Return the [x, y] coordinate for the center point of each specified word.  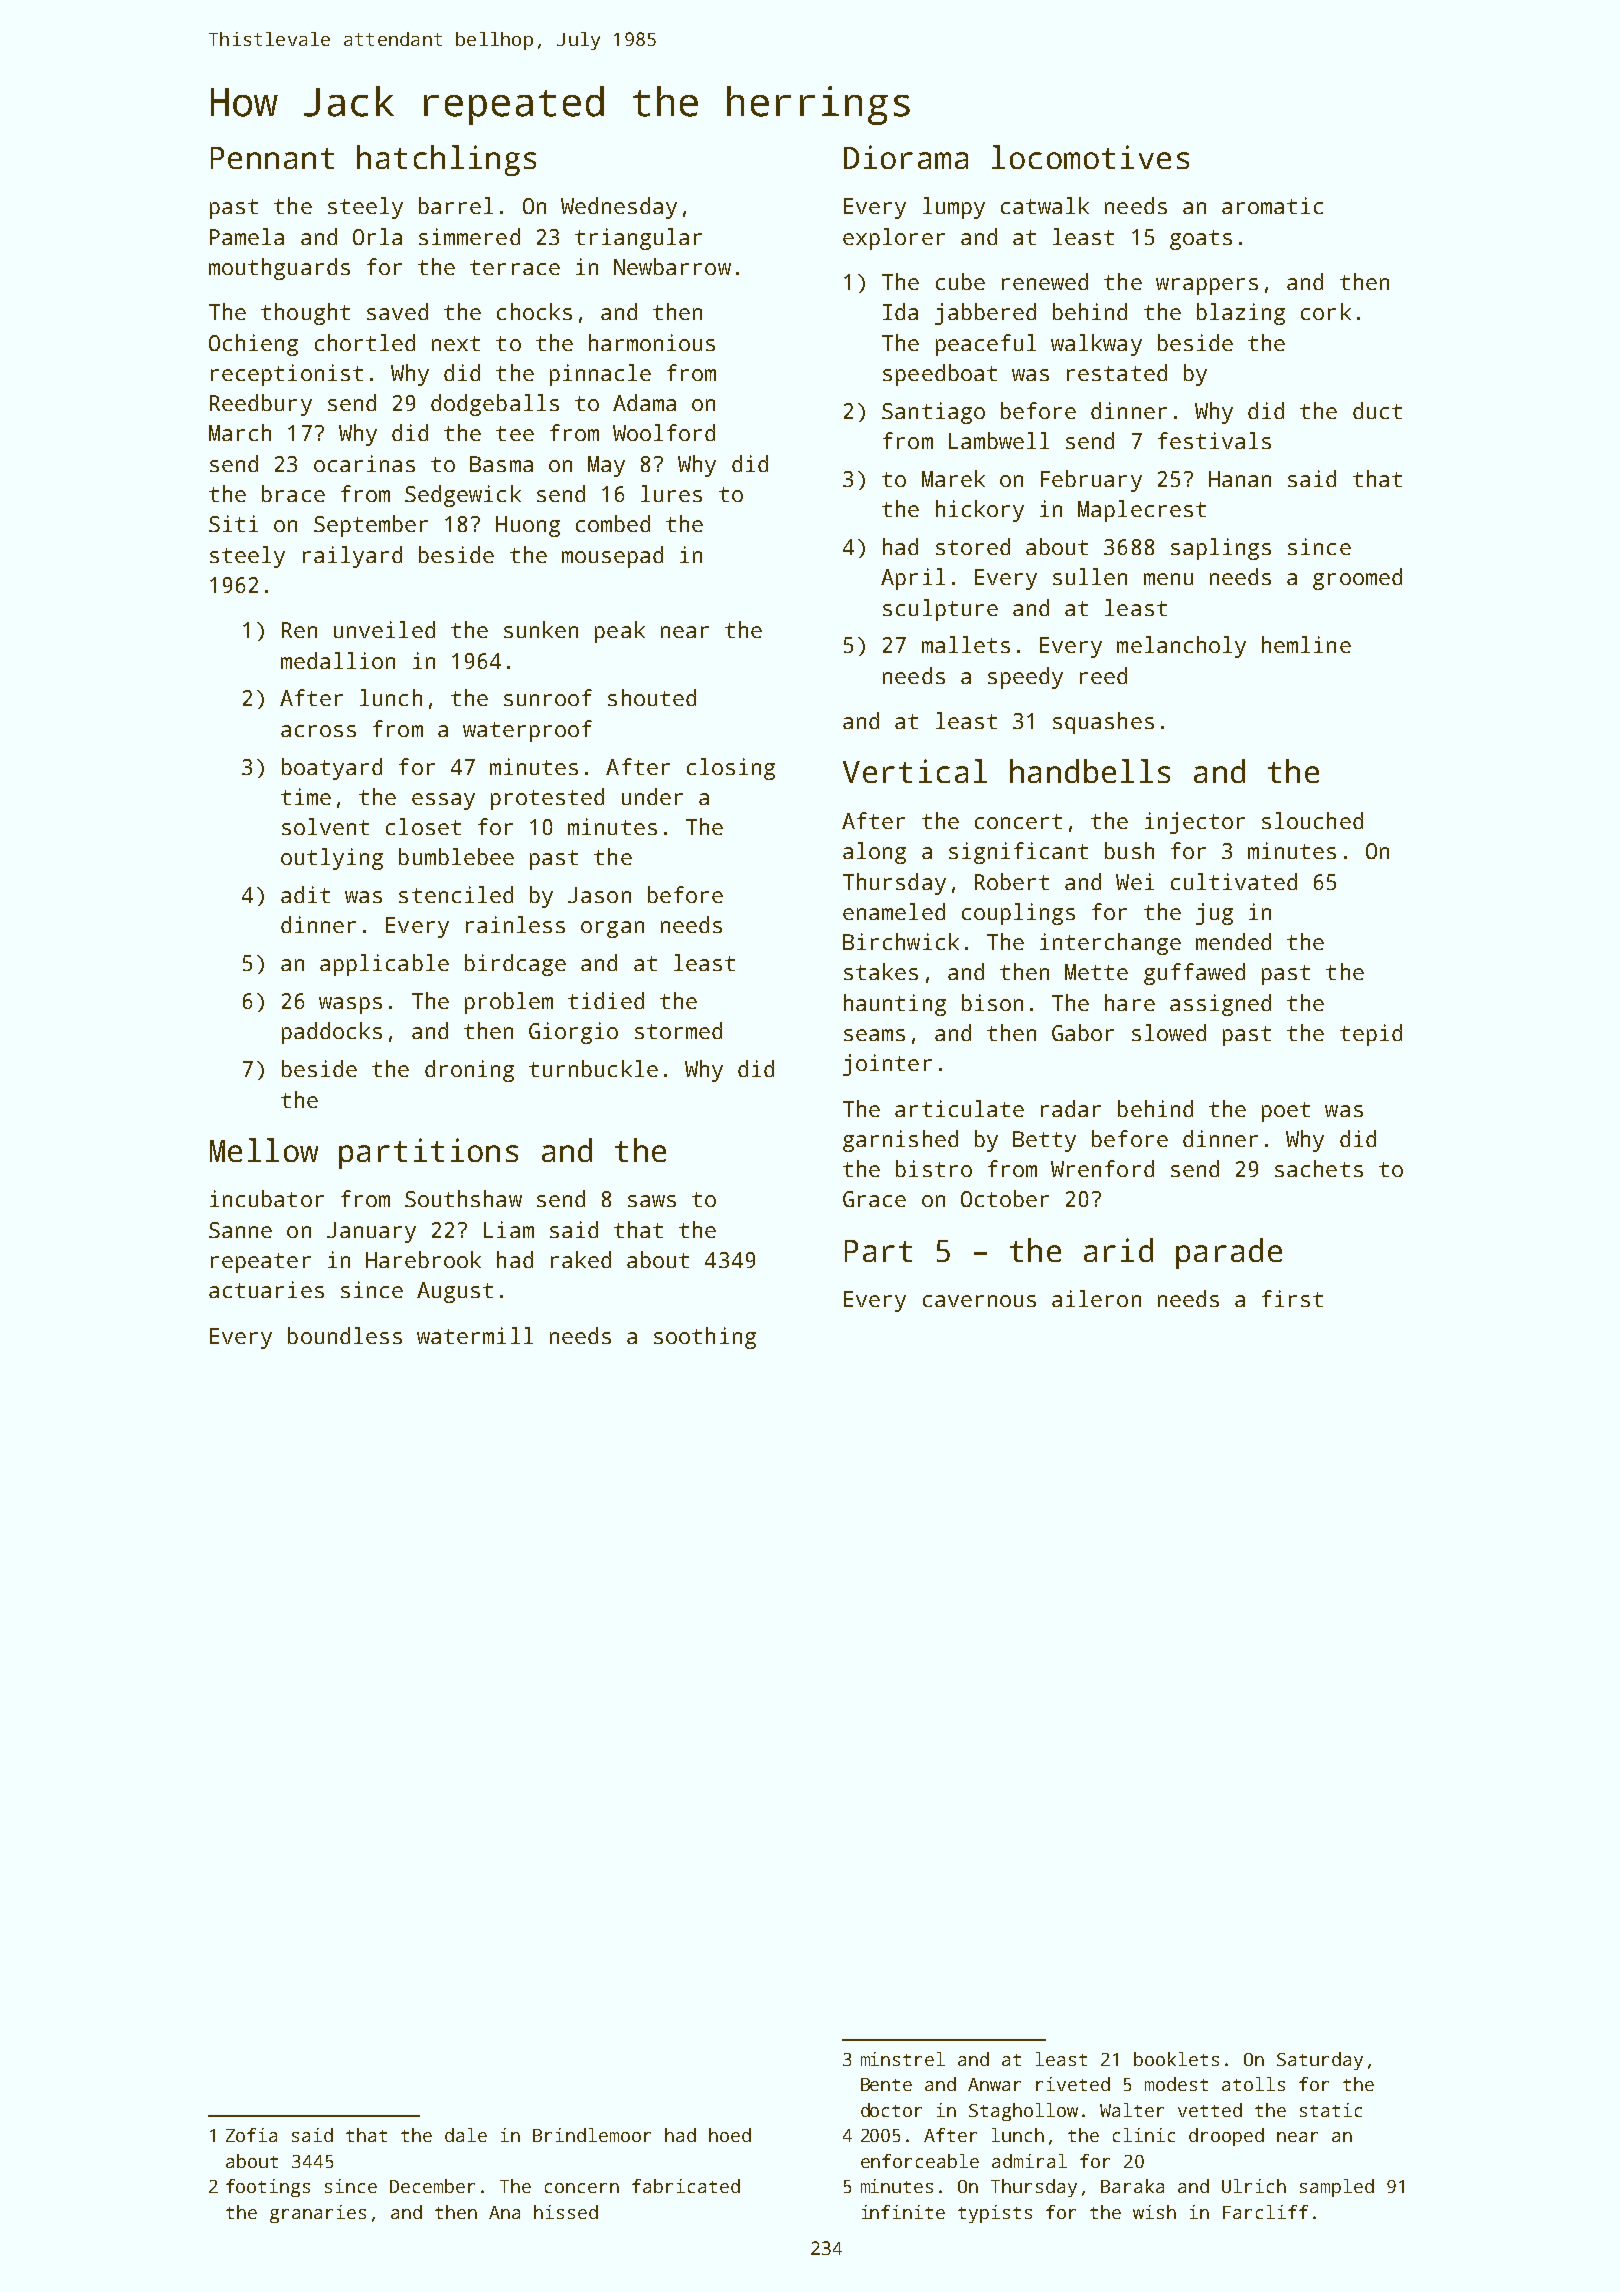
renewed [1045, 281]
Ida [900, 311]
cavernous [979, 1301]
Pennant [272, 158]
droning [469, 1071]
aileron [1096, 1298]
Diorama [906, 157]
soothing [705, 1338]
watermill [475, 1335]
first [1292, 1298]
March [240, 432]
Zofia [251, 2135]
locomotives [1090, 157]
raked [581, 1259]
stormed [678, 1030]
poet [1286, 1112]
